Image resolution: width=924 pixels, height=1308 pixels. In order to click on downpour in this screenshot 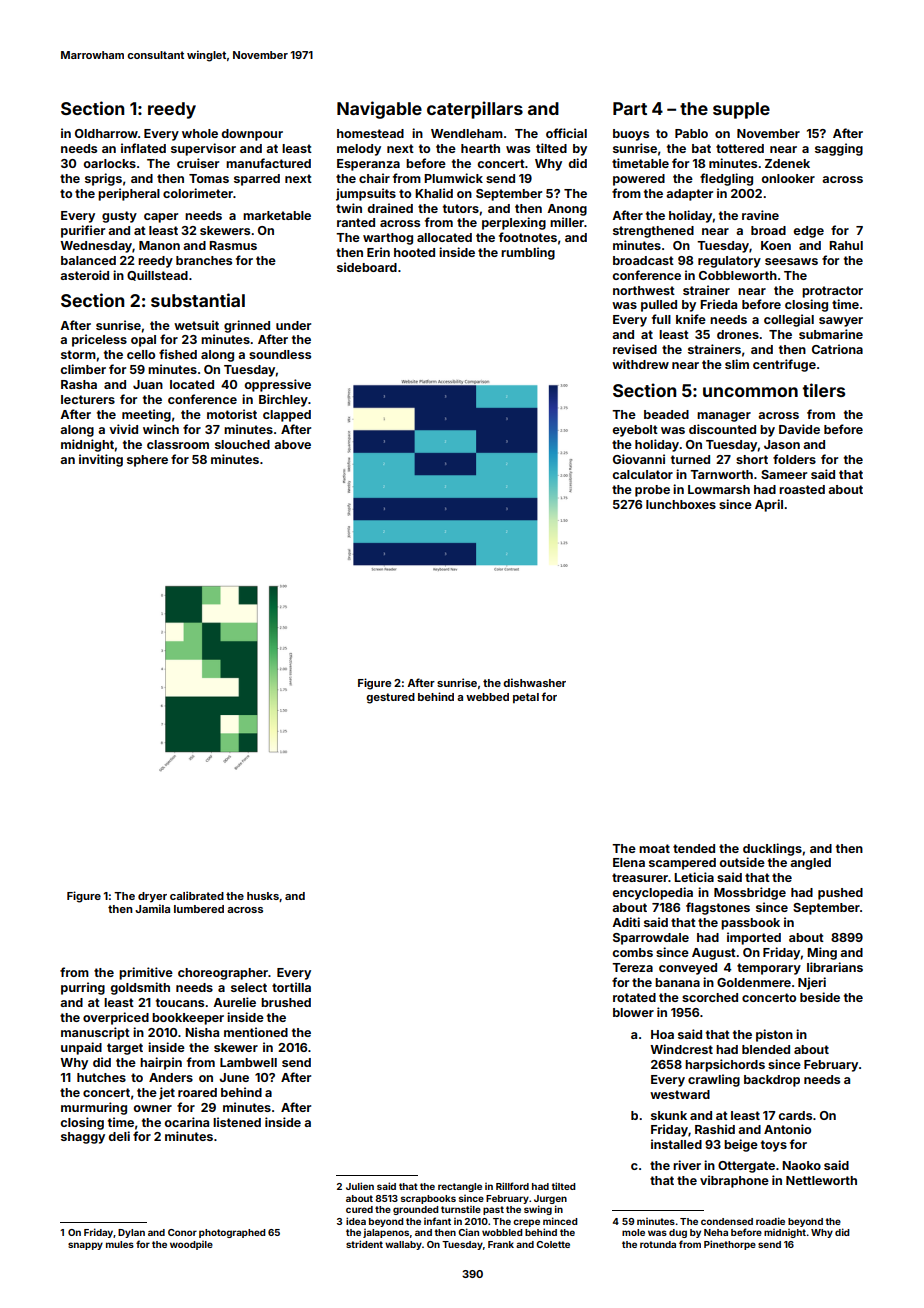, I will do `click(252, 135)`.
